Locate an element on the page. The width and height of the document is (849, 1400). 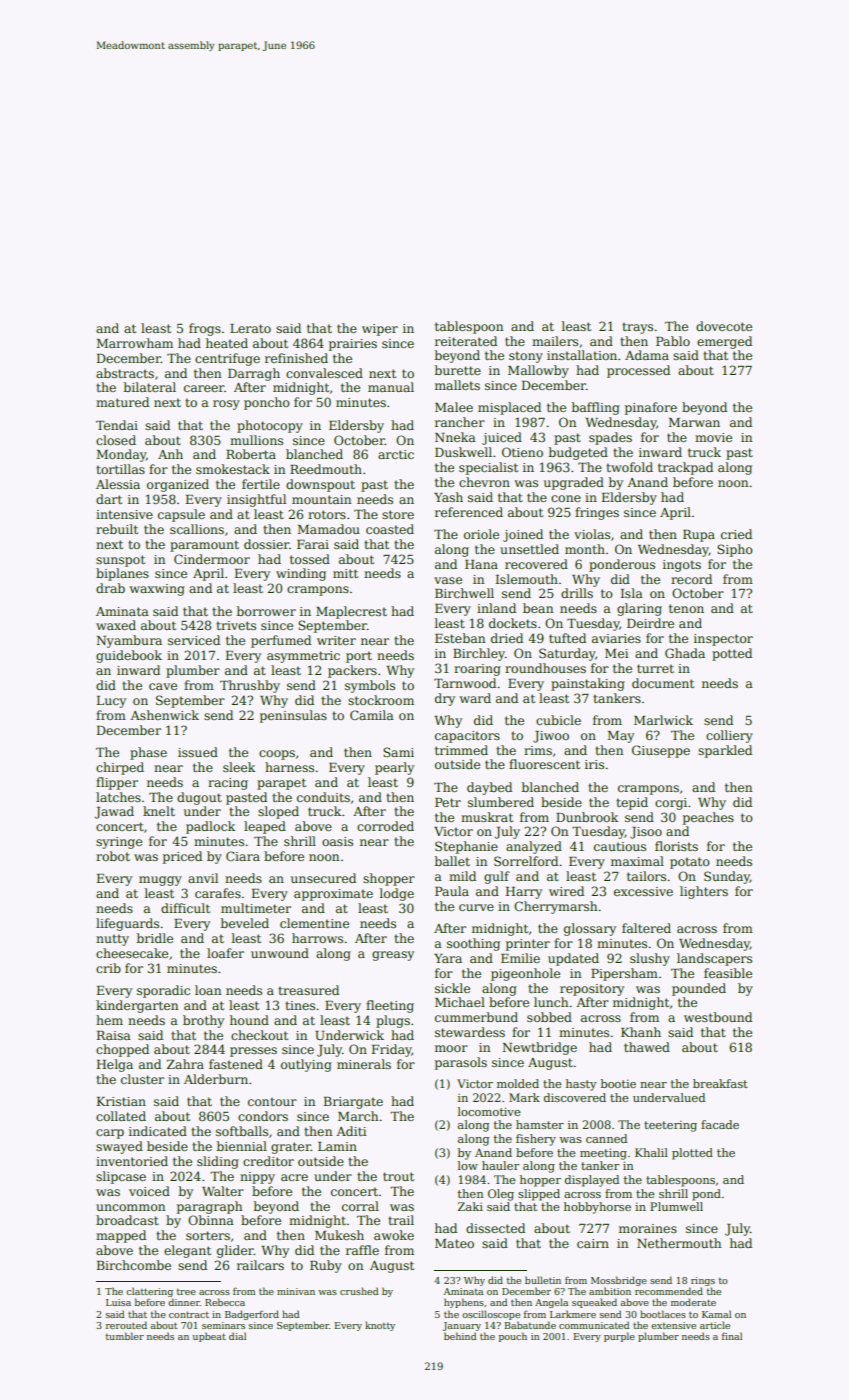
paramount is located at coordinates (204, 546).
